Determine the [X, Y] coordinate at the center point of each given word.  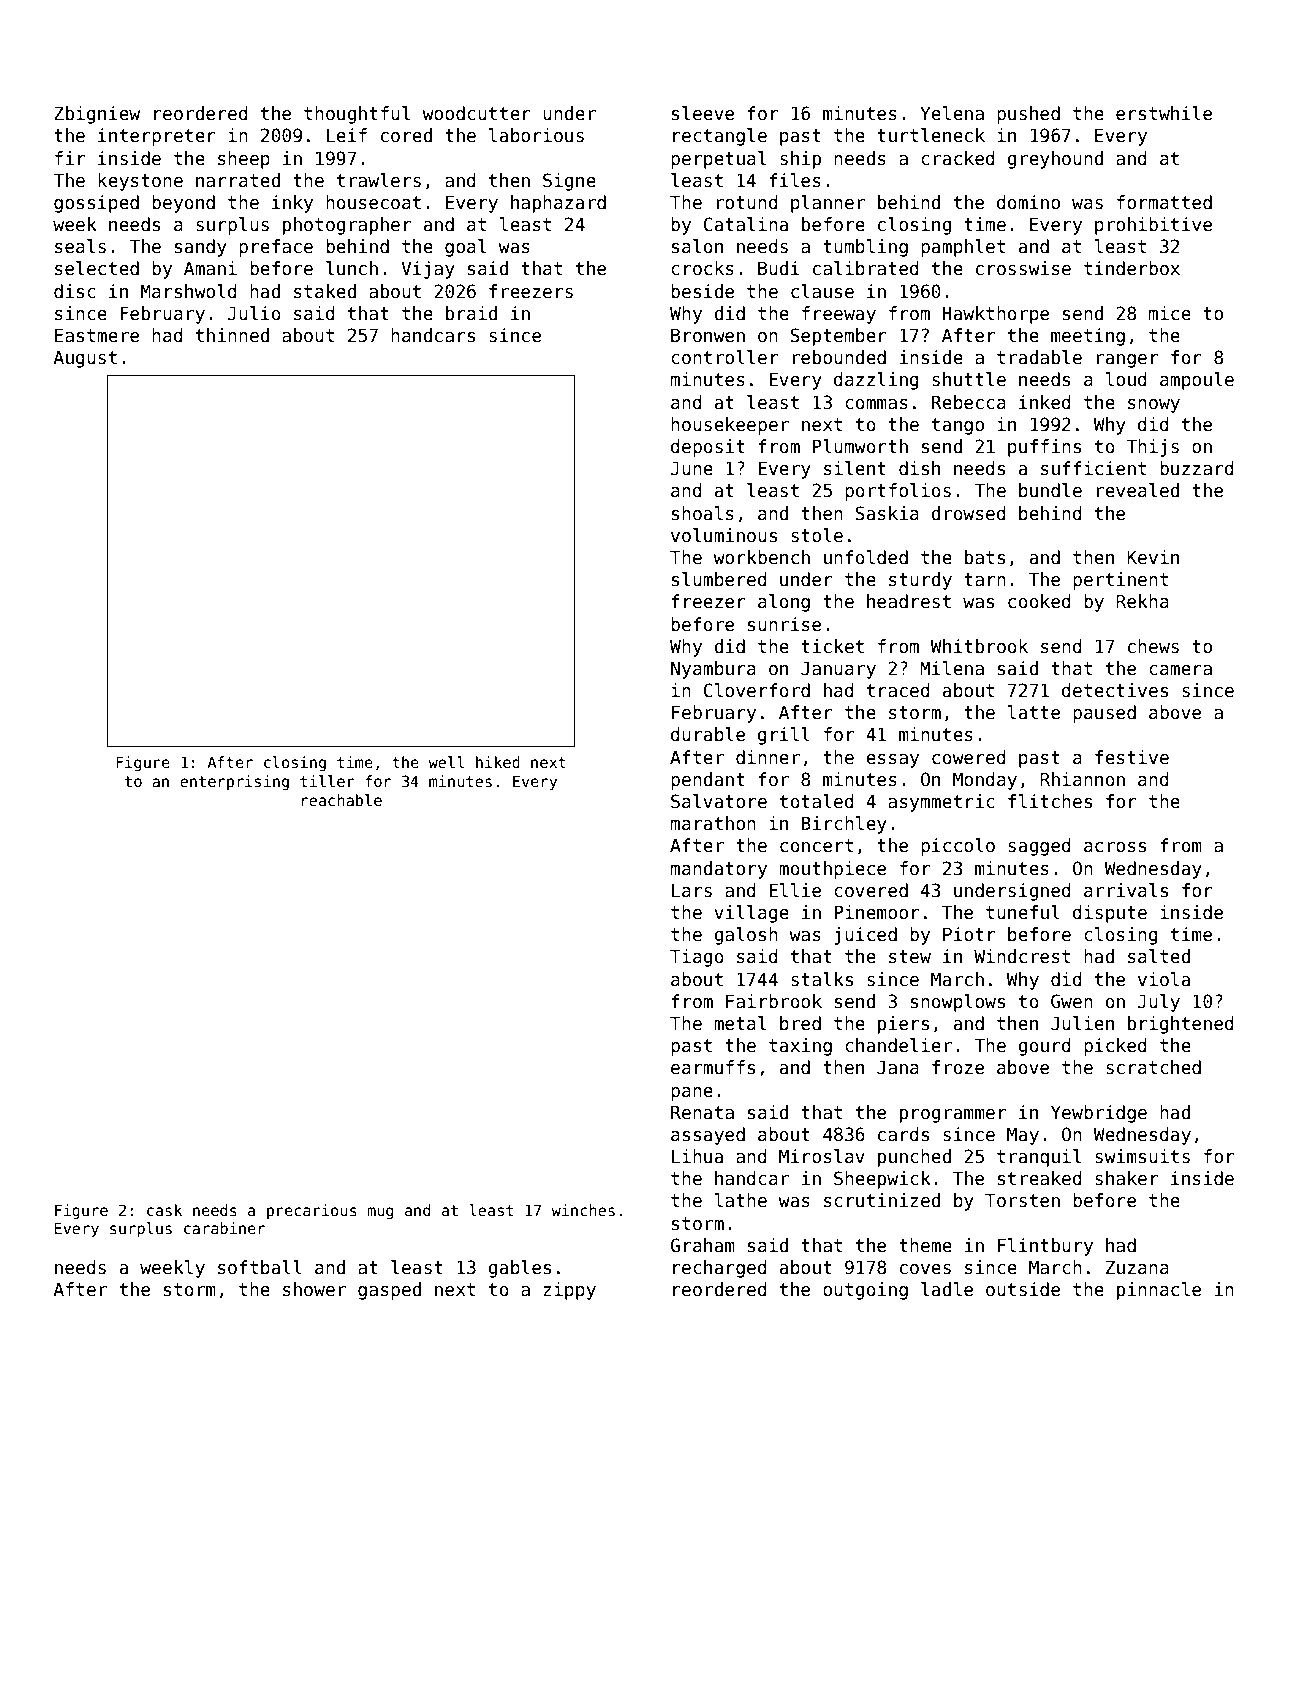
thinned [232, 335]
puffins [1044, 448]
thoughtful [357, 115]
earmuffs [713, 1067]
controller [725, 357]
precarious [312, 1211]
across [1115, 847]
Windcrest [1022, 956]
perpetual [718, 160]
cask [164, 1210]
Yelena [952, 113]
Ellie [795, 890]
